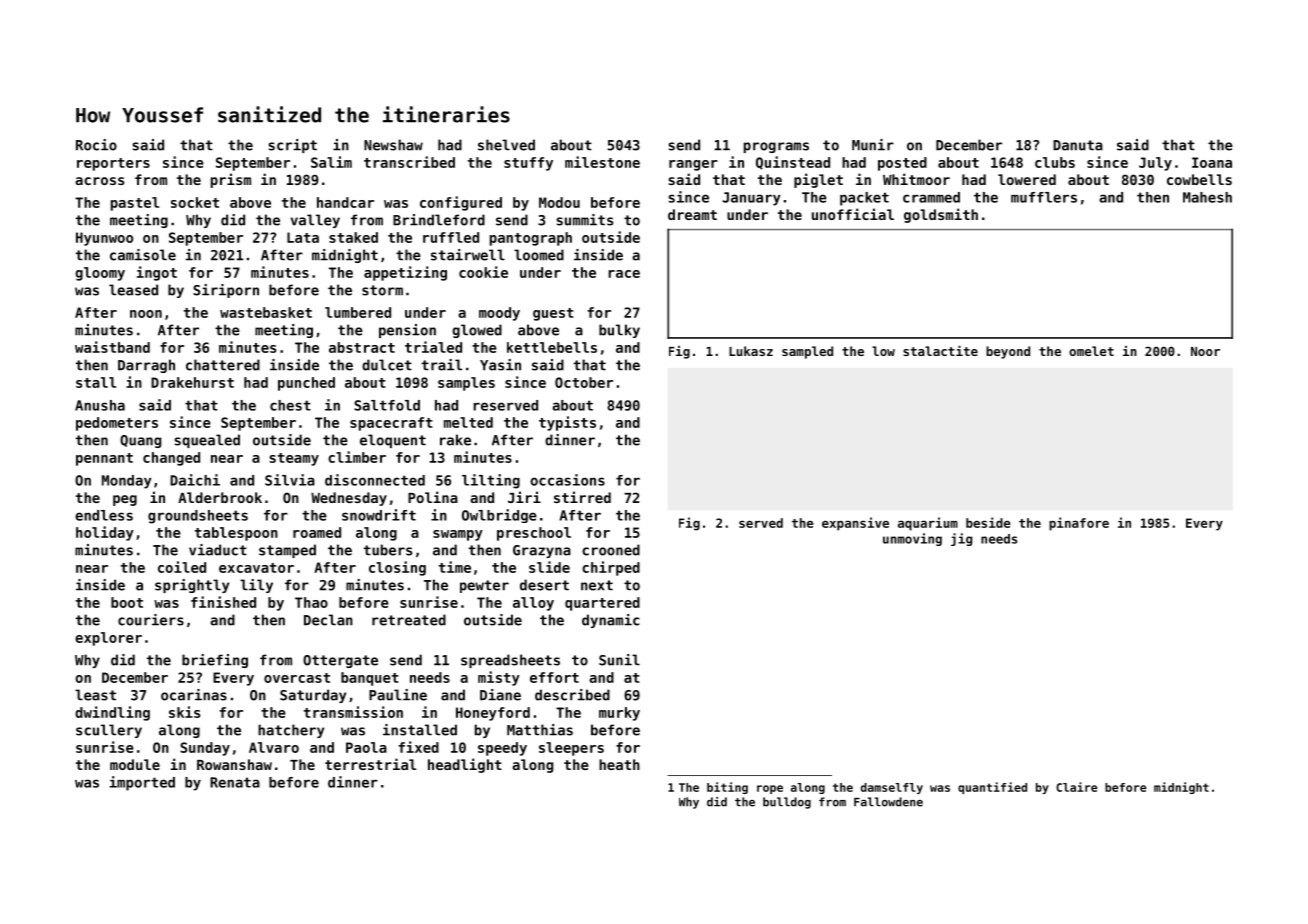  I want to click on goldsmith, so click(941, 215).
